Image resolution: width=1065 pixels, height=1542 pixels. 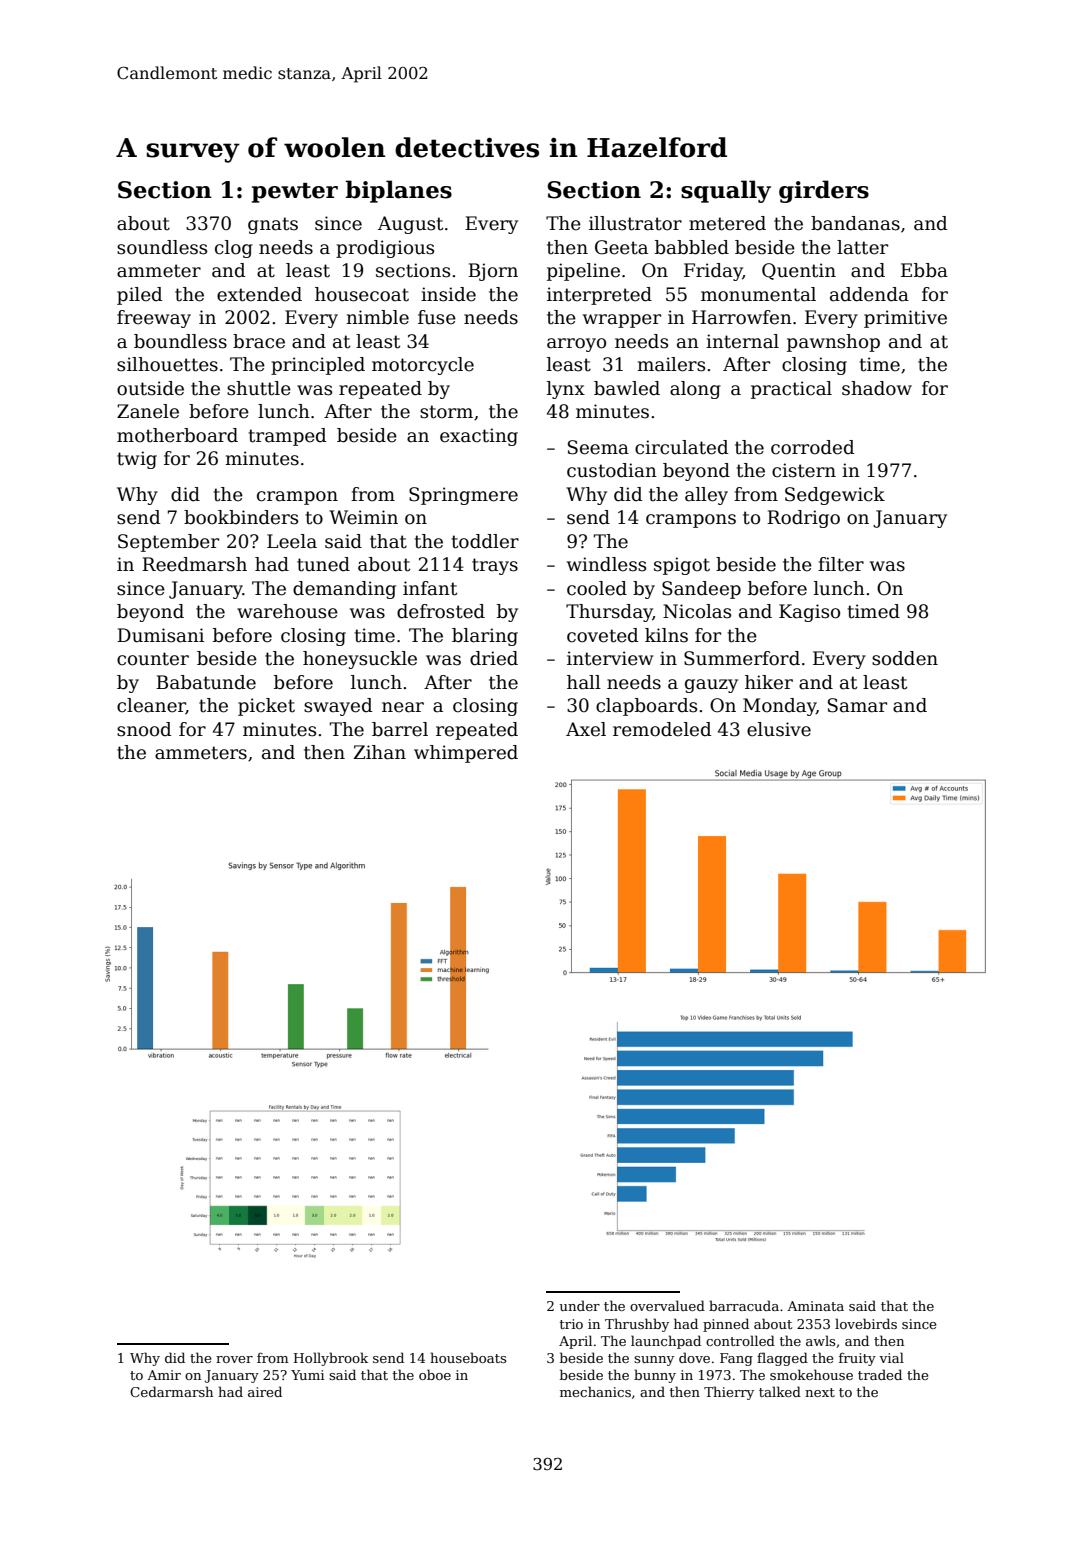 What do you see at coordinates (360, 660) in the image?
I see `honeysuckle` at bounding box center [360, 660].
